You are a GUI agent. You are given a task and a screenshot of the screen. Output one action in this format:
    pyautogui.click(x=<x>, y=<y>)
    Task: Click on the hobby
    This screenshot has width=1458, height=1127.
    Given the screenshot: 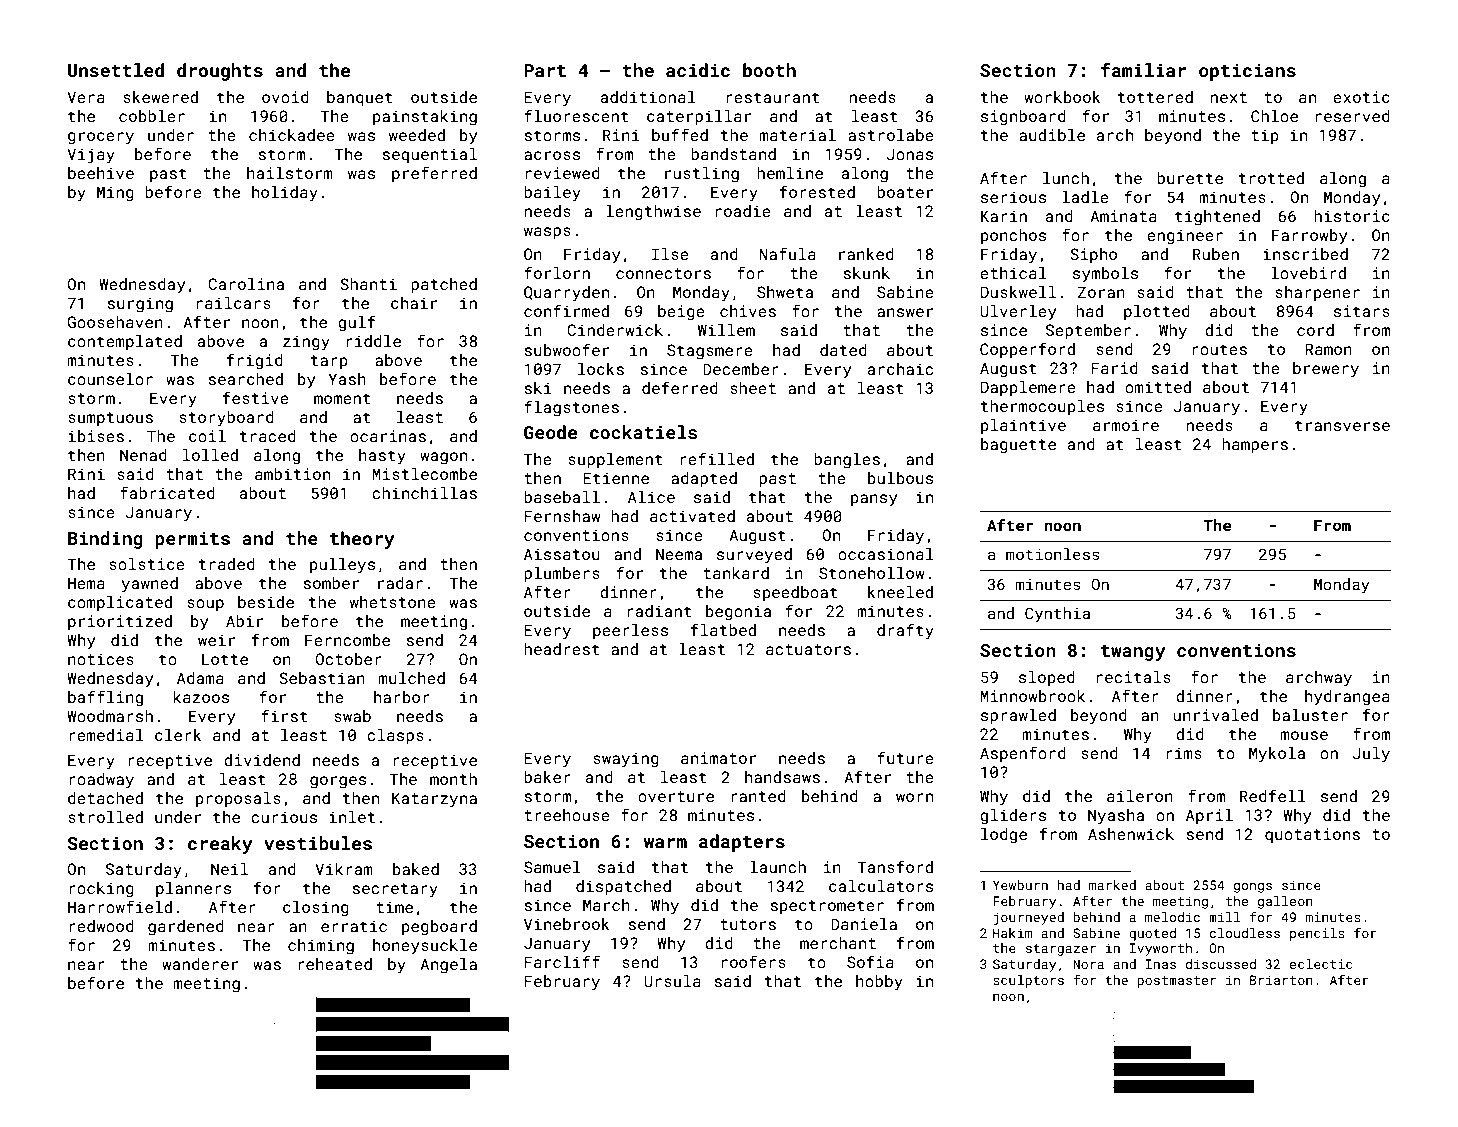 What is the action you would take?
    pyautogui.click(x=879, y=983)
